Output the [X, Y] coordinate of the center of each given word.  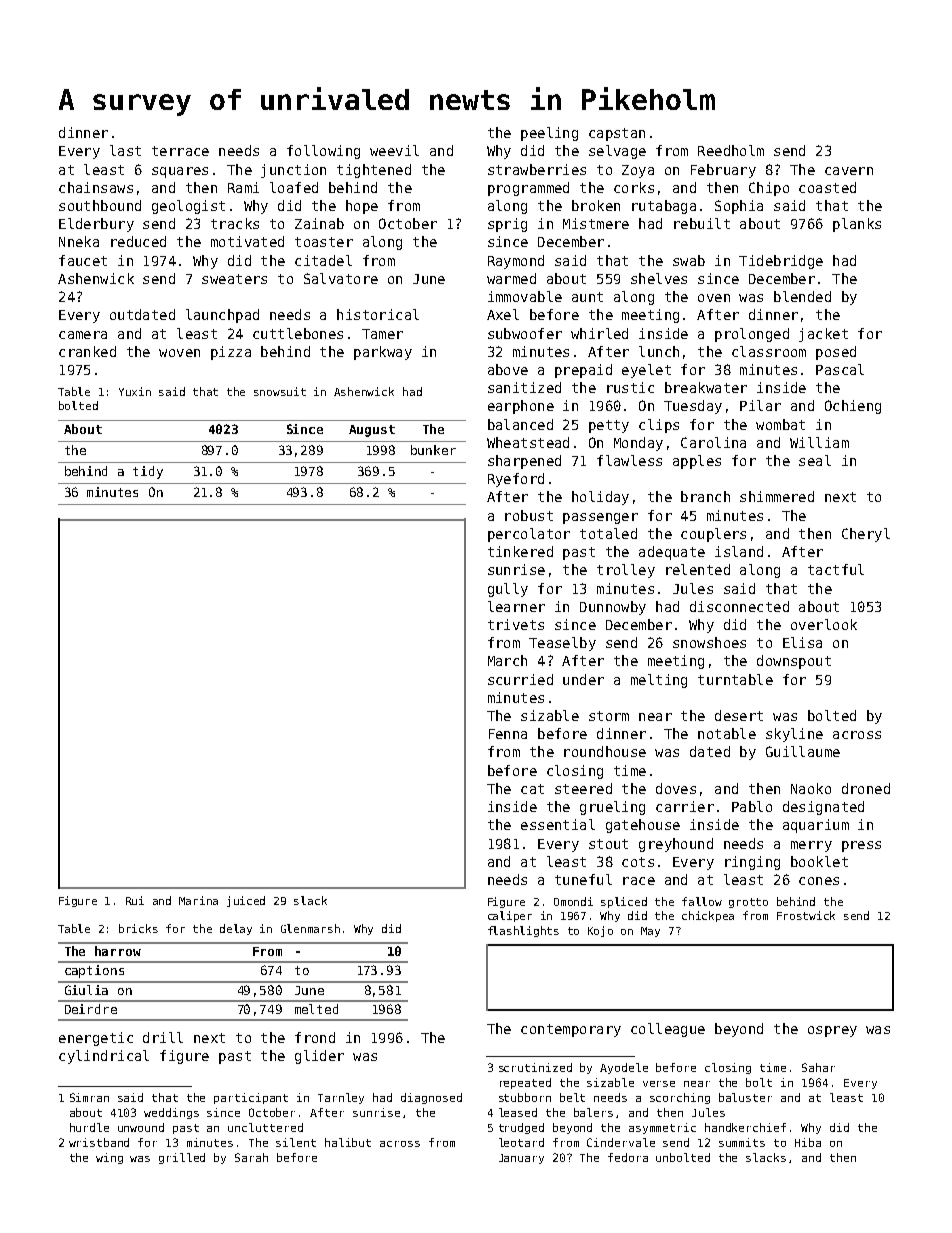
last [125, 150]
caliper [510, 916]
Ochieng [853, 407]
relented [698, 569]
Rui [135, 900]
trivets [516, 624]
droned [866, 788]
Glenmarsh [310, 928]
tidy [148, 472]
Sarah [251, 1157]
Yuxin [135, 391]
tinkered [520, 551]
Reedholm [731, 150]
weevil [394, 150]
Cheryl [866, 535]
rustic [630, 387]
